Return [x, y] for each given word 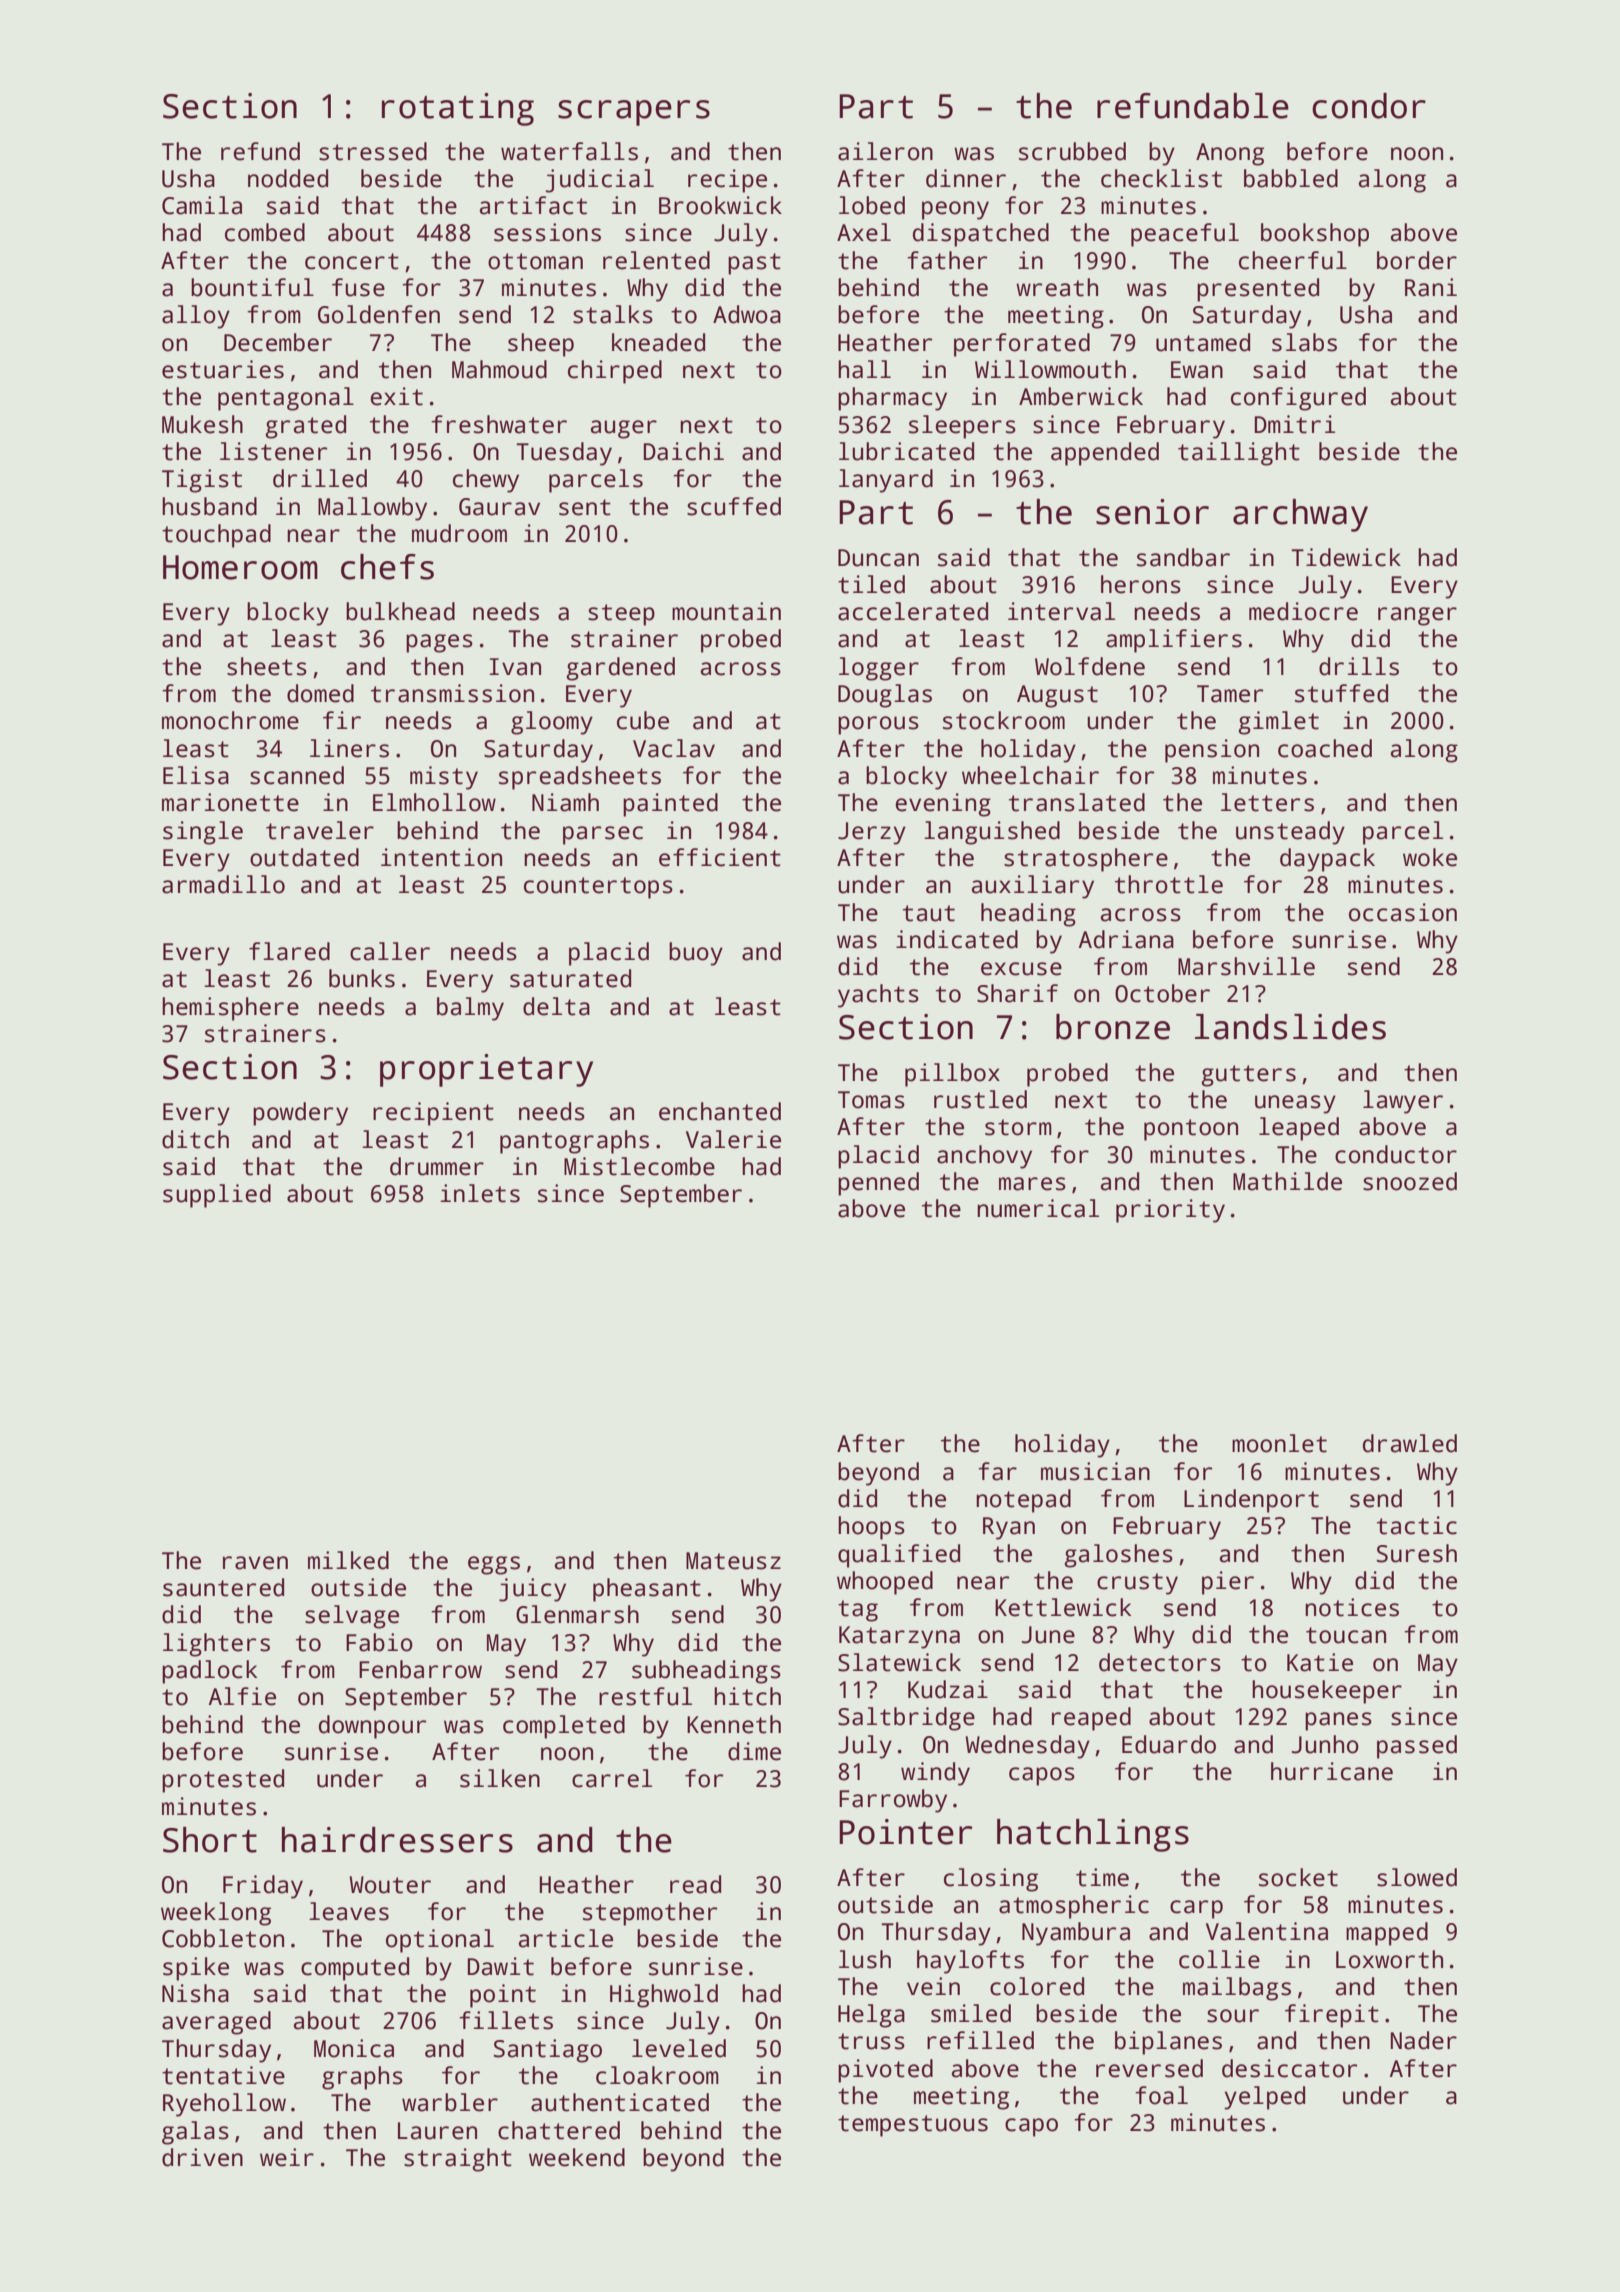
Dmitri [1295, 424]
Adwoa [747, 314]
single [203, 833]
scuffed [734, 506]
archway [1300, 515]
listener [273, 451]
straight [458, 2160]
